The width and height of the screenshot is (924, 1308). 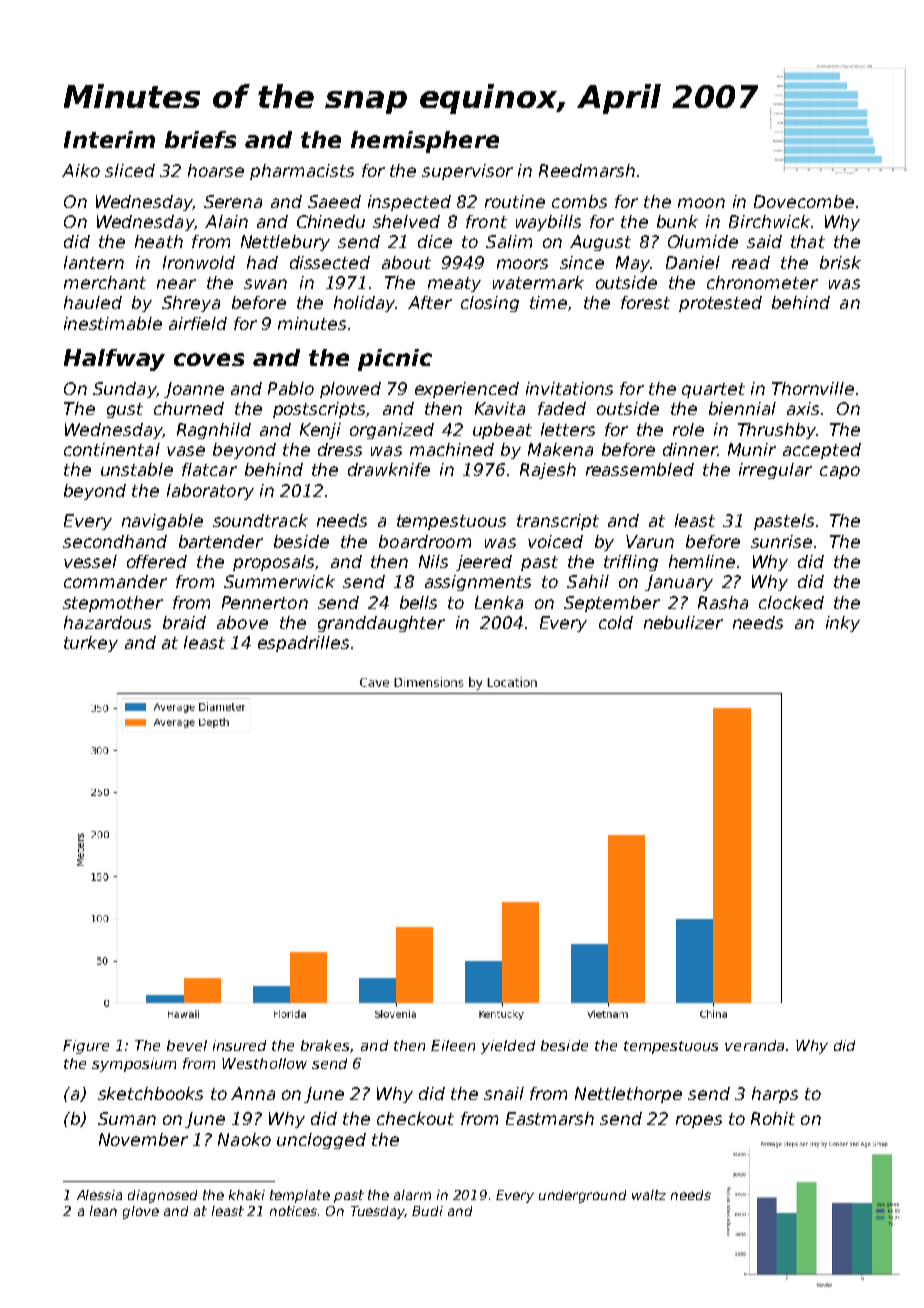 I want to click on Interim, so click(x=109, y=139).
